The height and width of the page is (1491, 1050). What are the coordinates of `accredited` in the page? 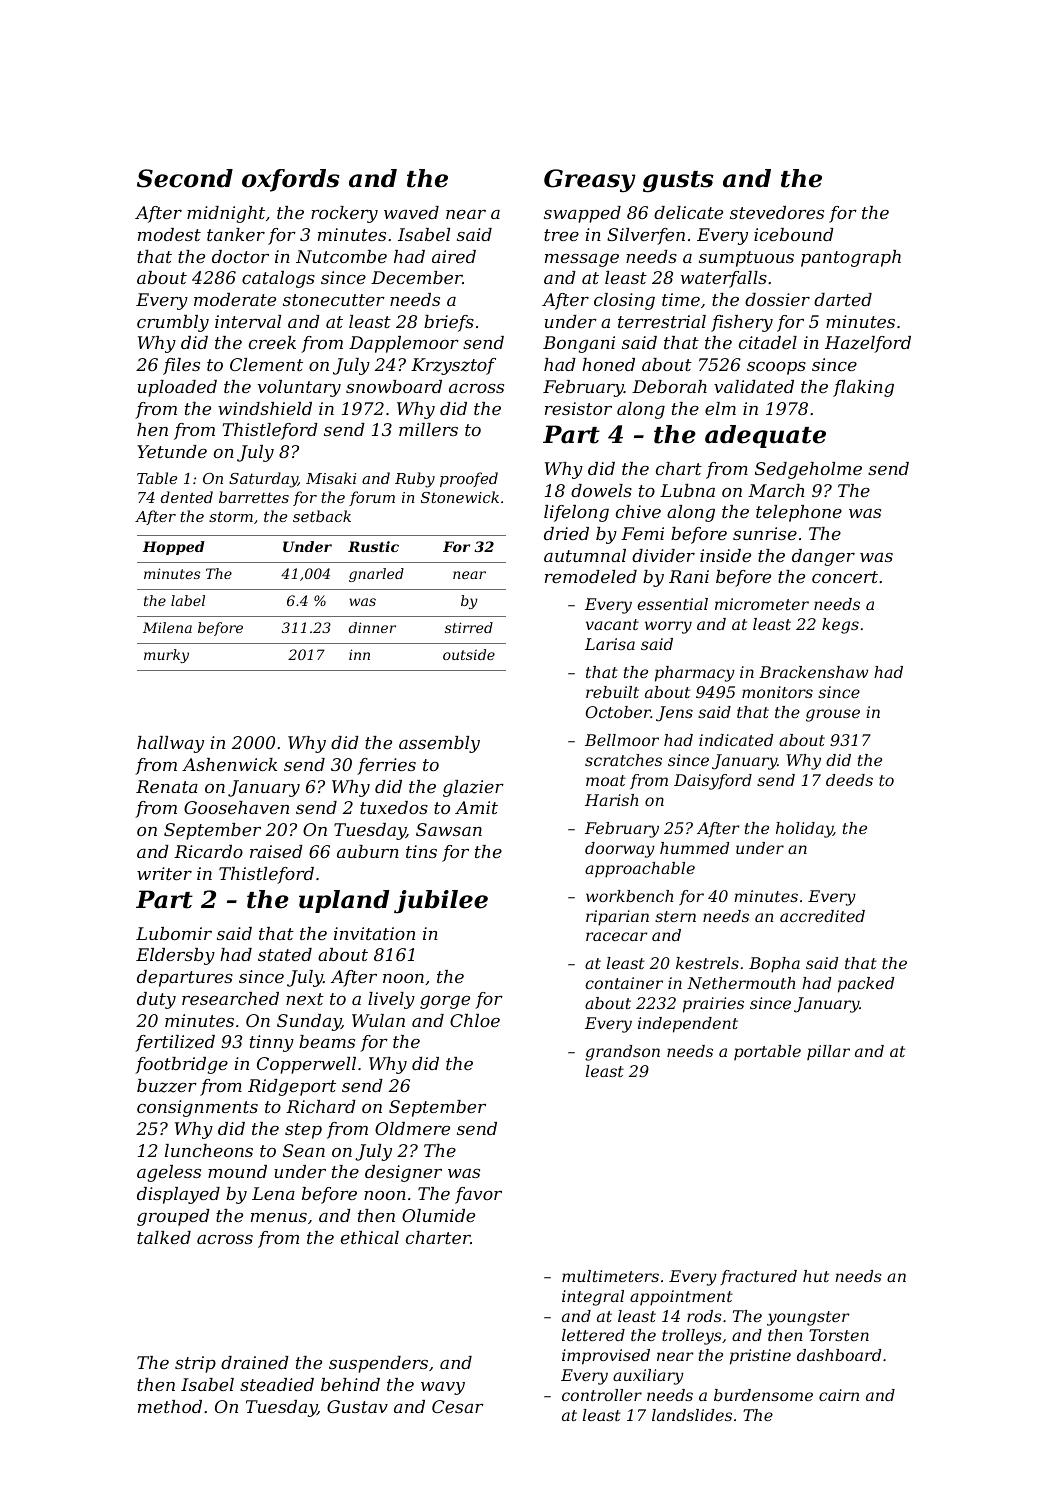 It's located at (822, 916).
